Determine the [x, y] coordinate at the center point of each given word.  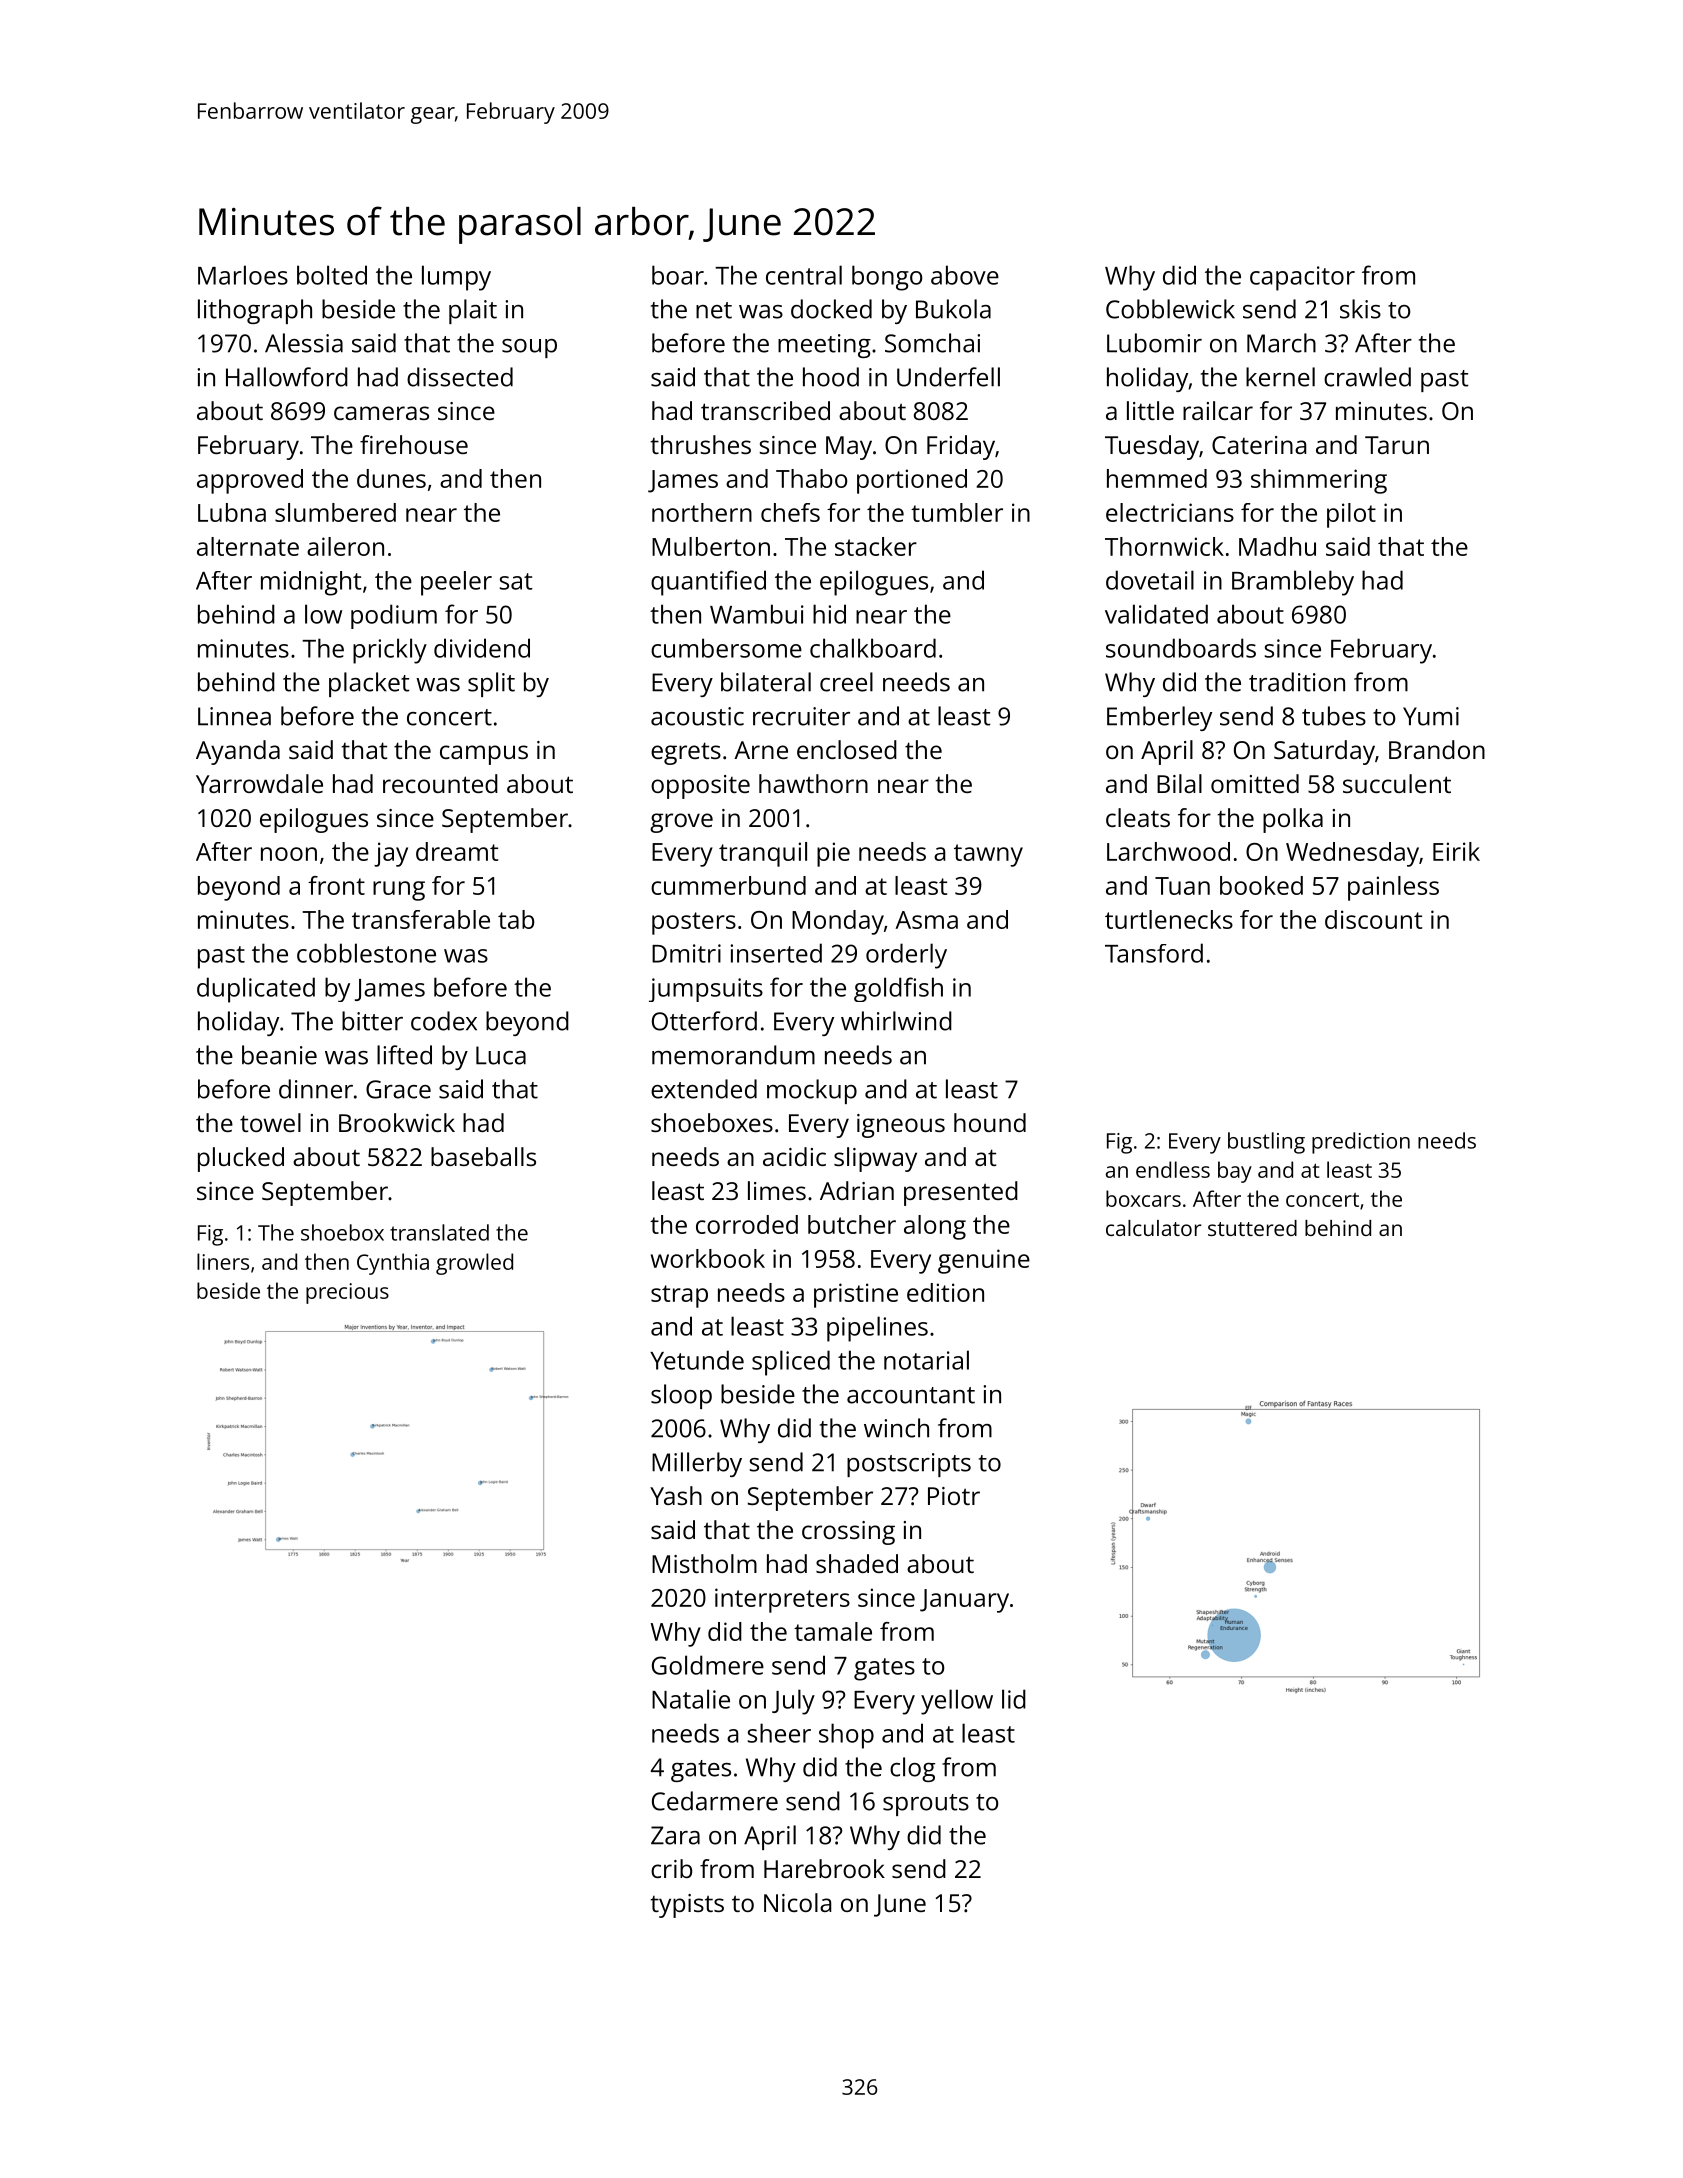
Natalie [691, 1699]
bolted [332, 275]
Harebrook [824, 1868]
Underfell [948, 377]
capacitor [1302, 278]
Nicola [797, 1902]
